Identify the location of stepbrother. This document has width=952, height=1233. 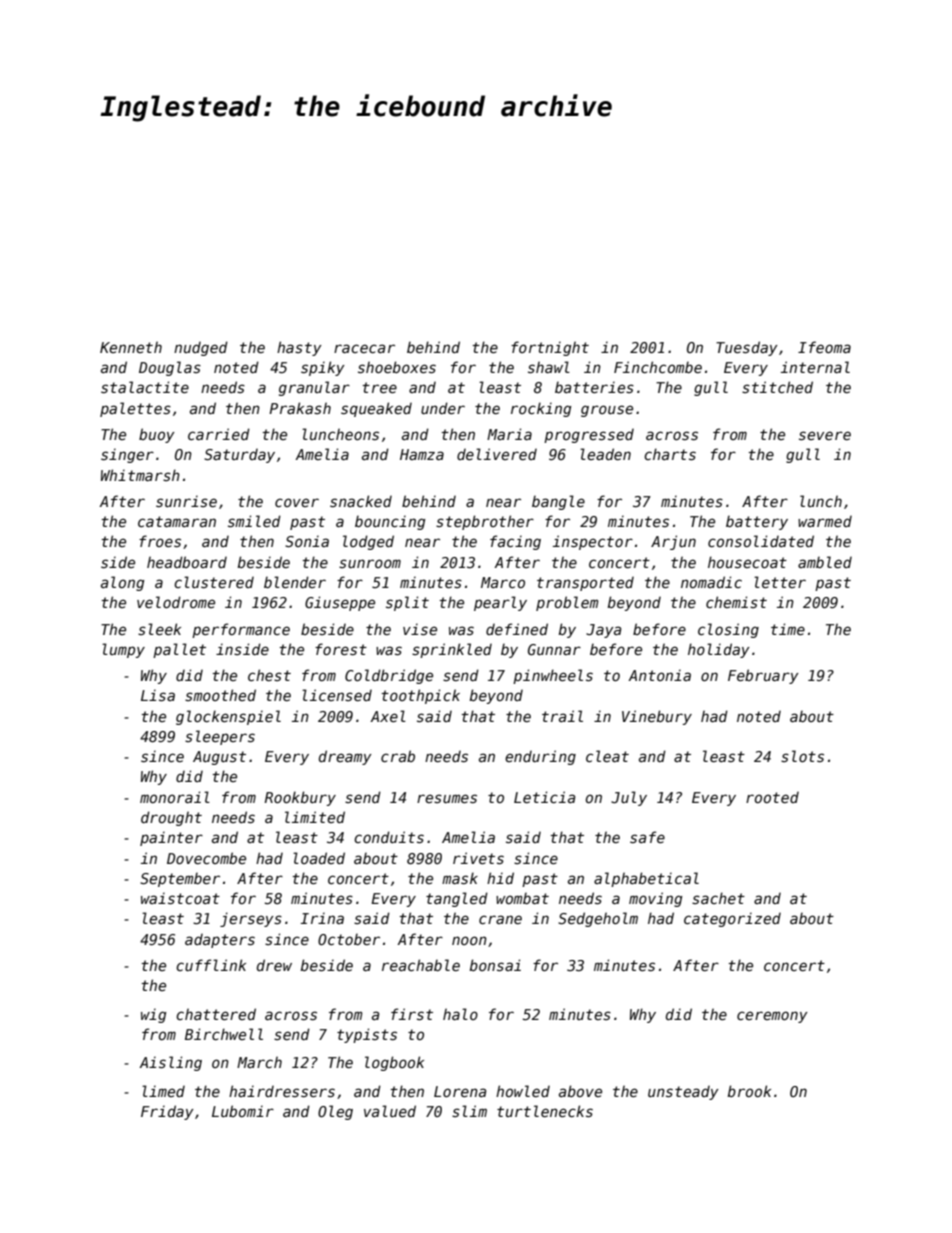
(485, 522).
